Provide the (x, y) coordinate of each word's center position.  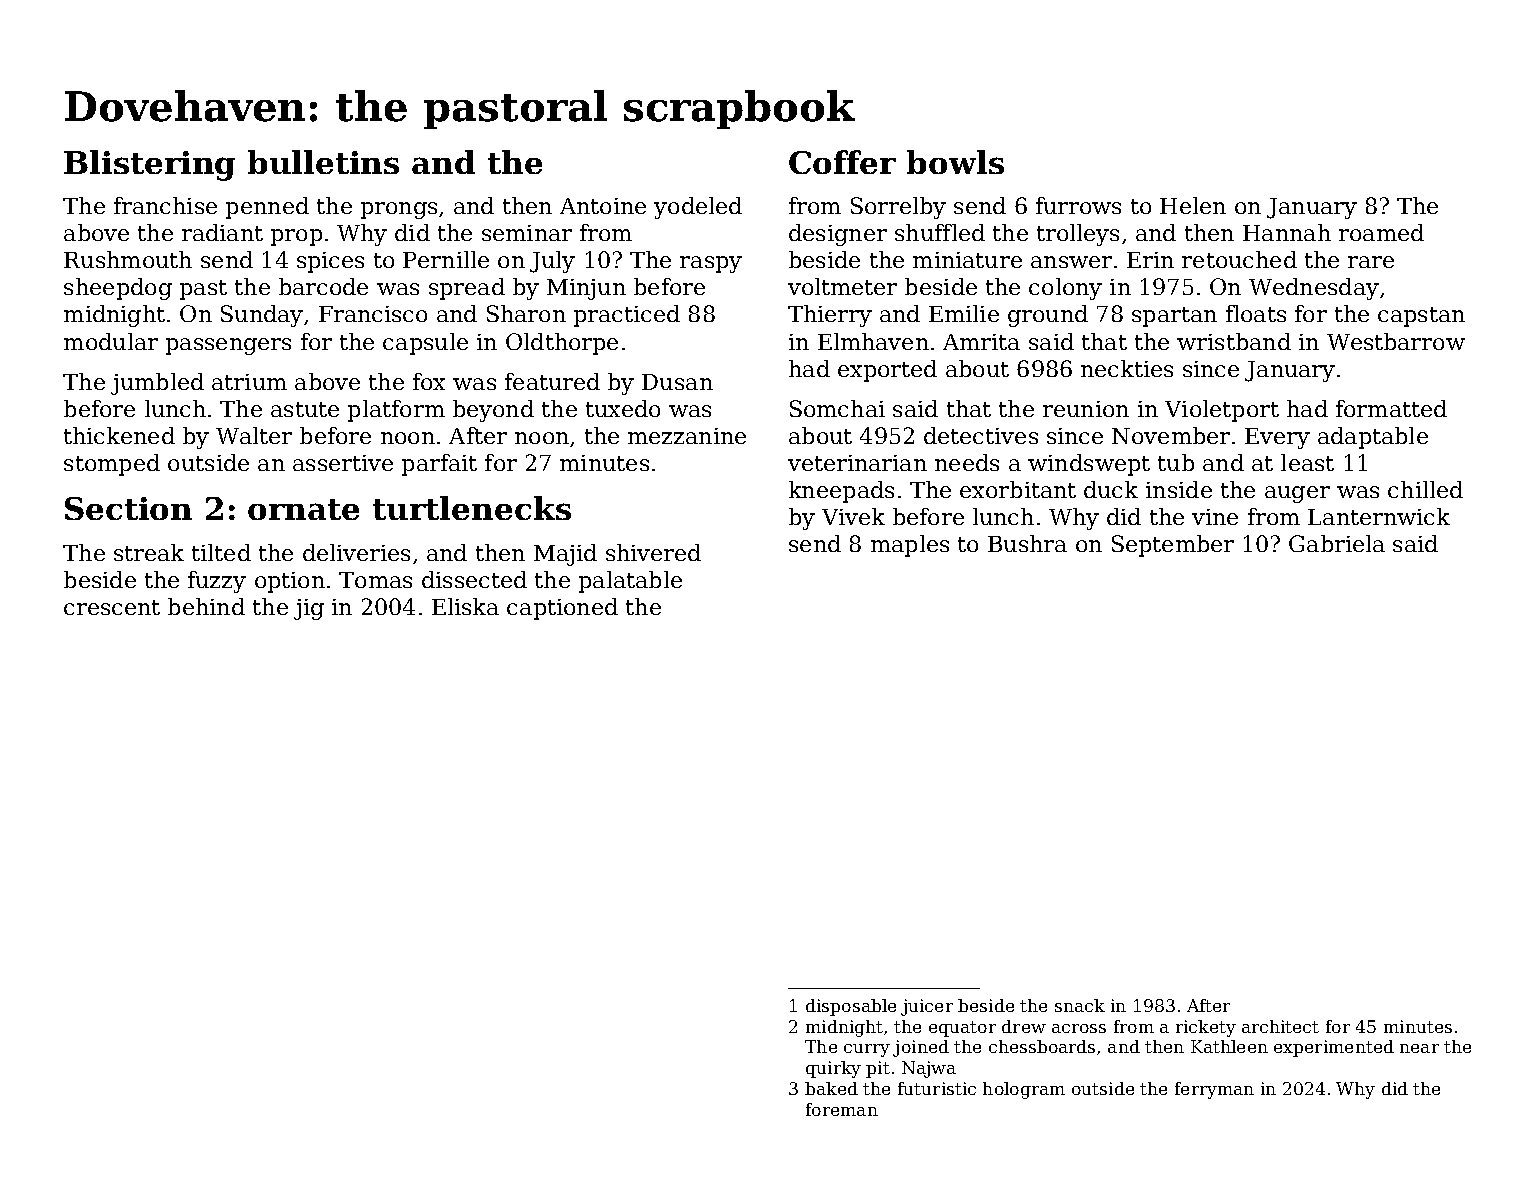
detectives (981, 435)
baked (831, 1088)
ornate (303, 509)
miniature (967, 260)
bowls (955, 162)
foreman (842, 1109)
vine (1215, 517)
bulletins (323, 162)
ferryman (1214, 1090)
